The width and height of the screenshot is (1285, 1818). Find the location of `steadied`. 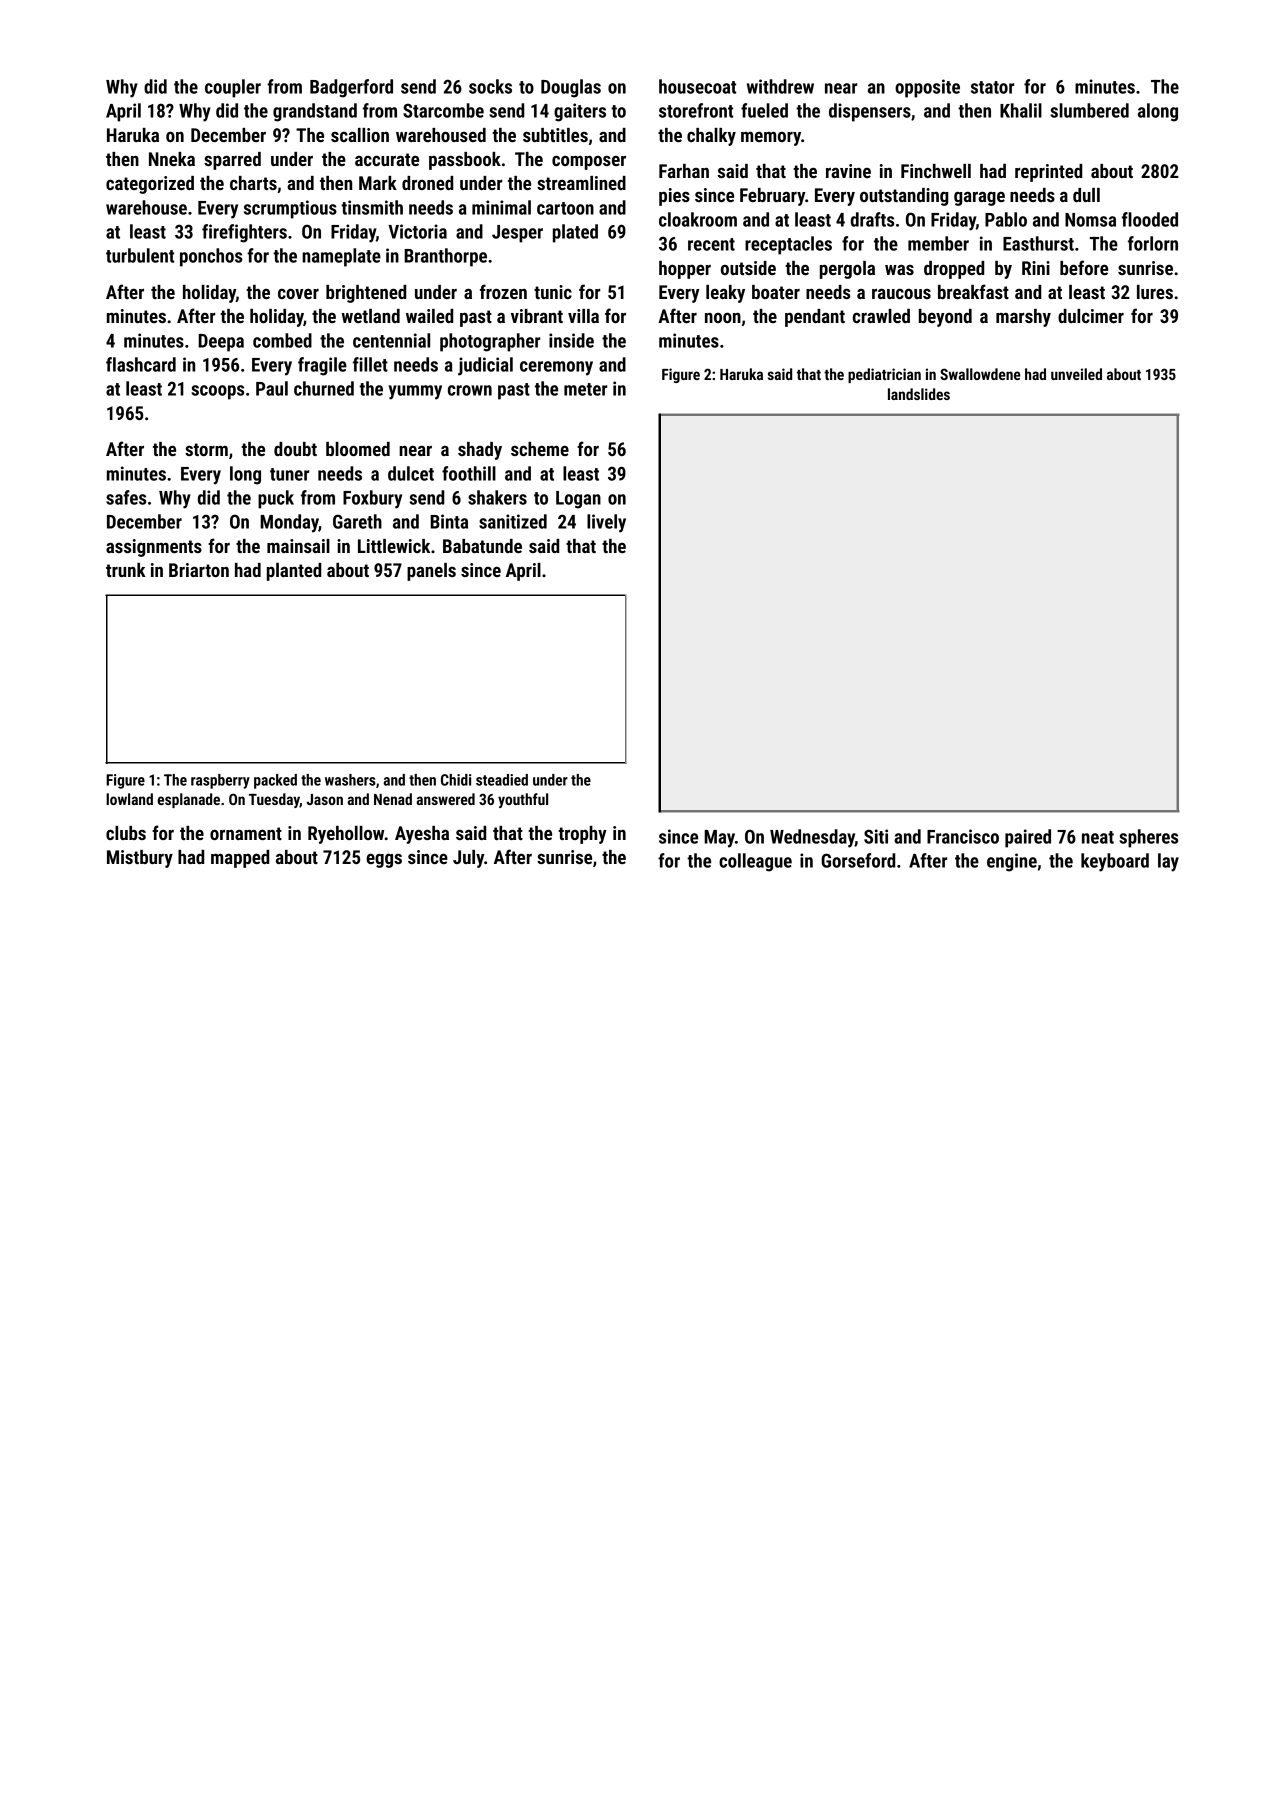

steadied is located at coordinates (502, 780).
